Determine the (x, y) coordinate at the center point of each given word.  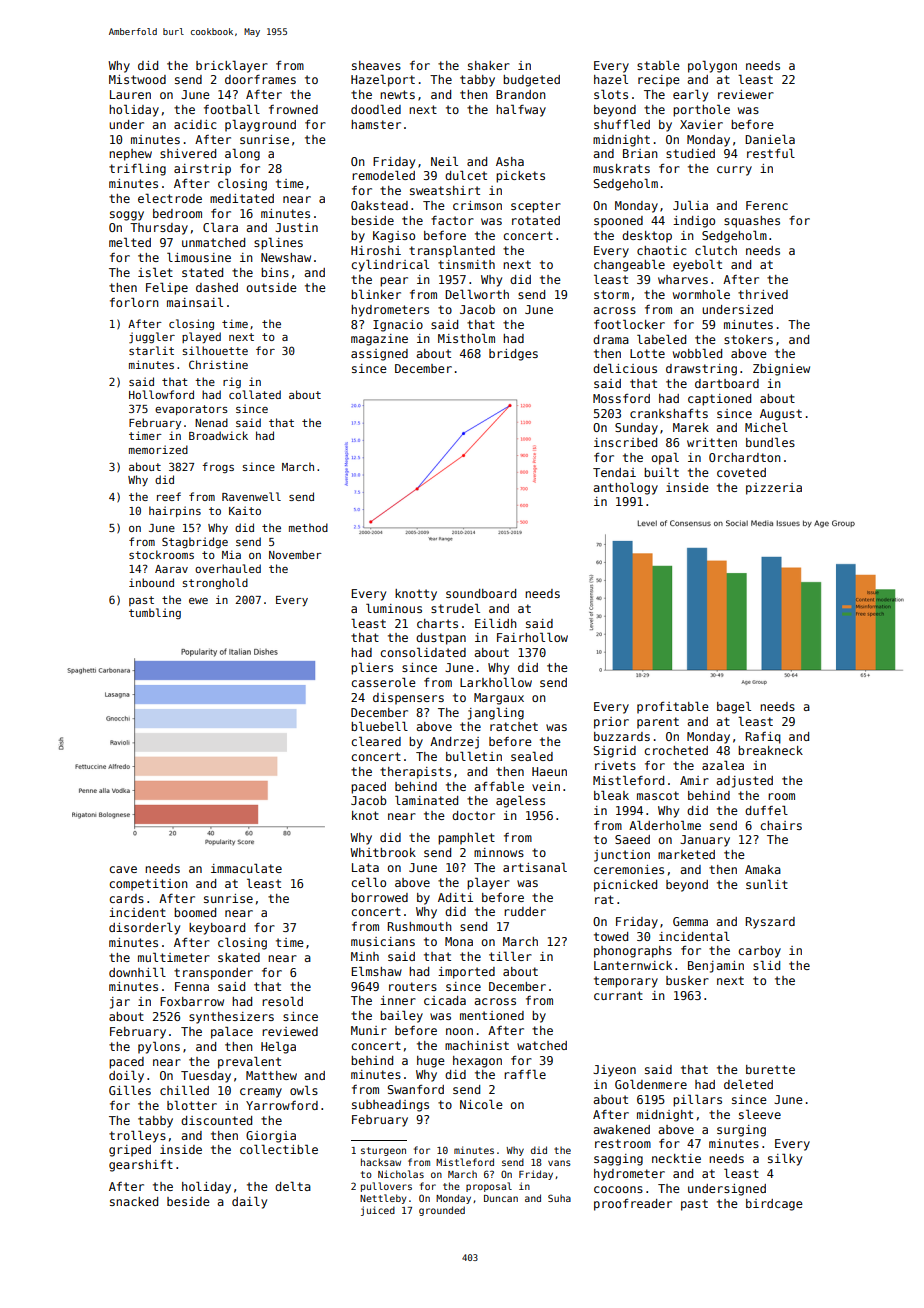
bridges (513, 355)
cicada (445, 1000)
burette (770, 1069)
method (308, 527)
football (232, 109)
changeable (629, 265)
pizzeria (774, 489)
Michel (766, 427)
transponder (213, 974)
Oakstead (379, 205)
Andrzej (454, 743)
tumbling (155, 613)
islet (155, 272)
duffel (766, 810)
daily (249, 1202)
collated (255, 394)
